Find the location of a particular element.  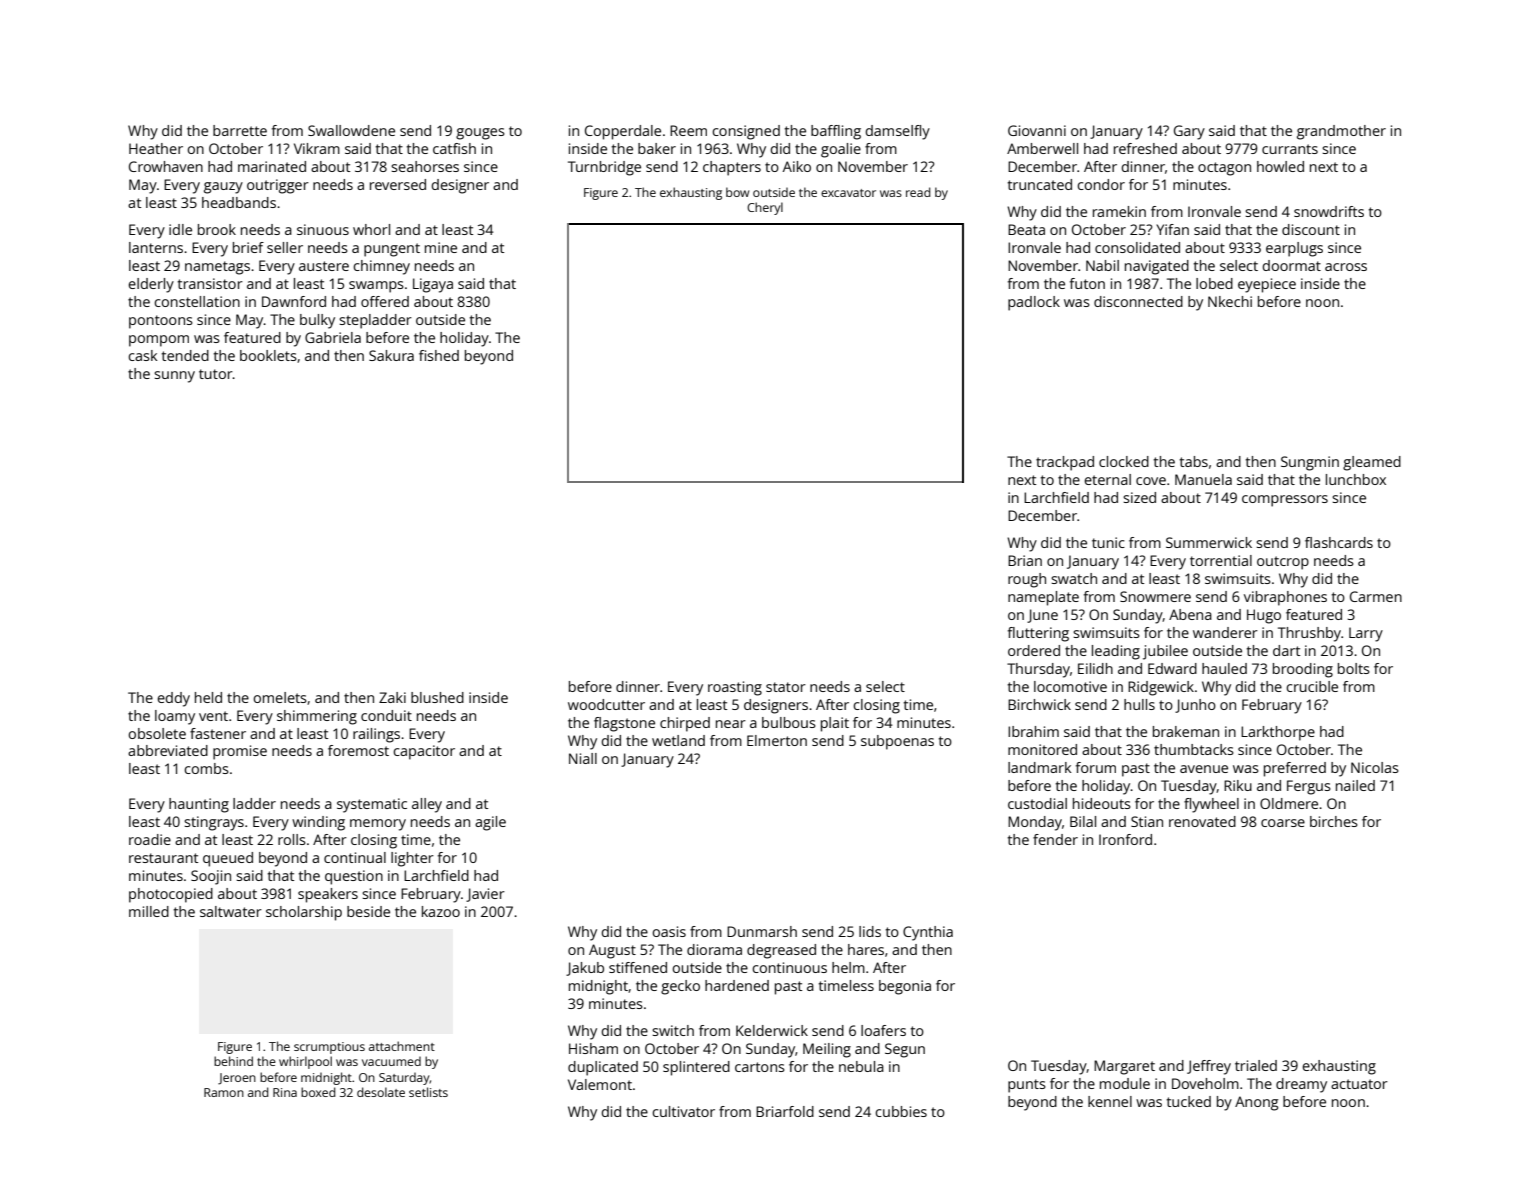

grandmother is located at coordinates (1341, 132).
